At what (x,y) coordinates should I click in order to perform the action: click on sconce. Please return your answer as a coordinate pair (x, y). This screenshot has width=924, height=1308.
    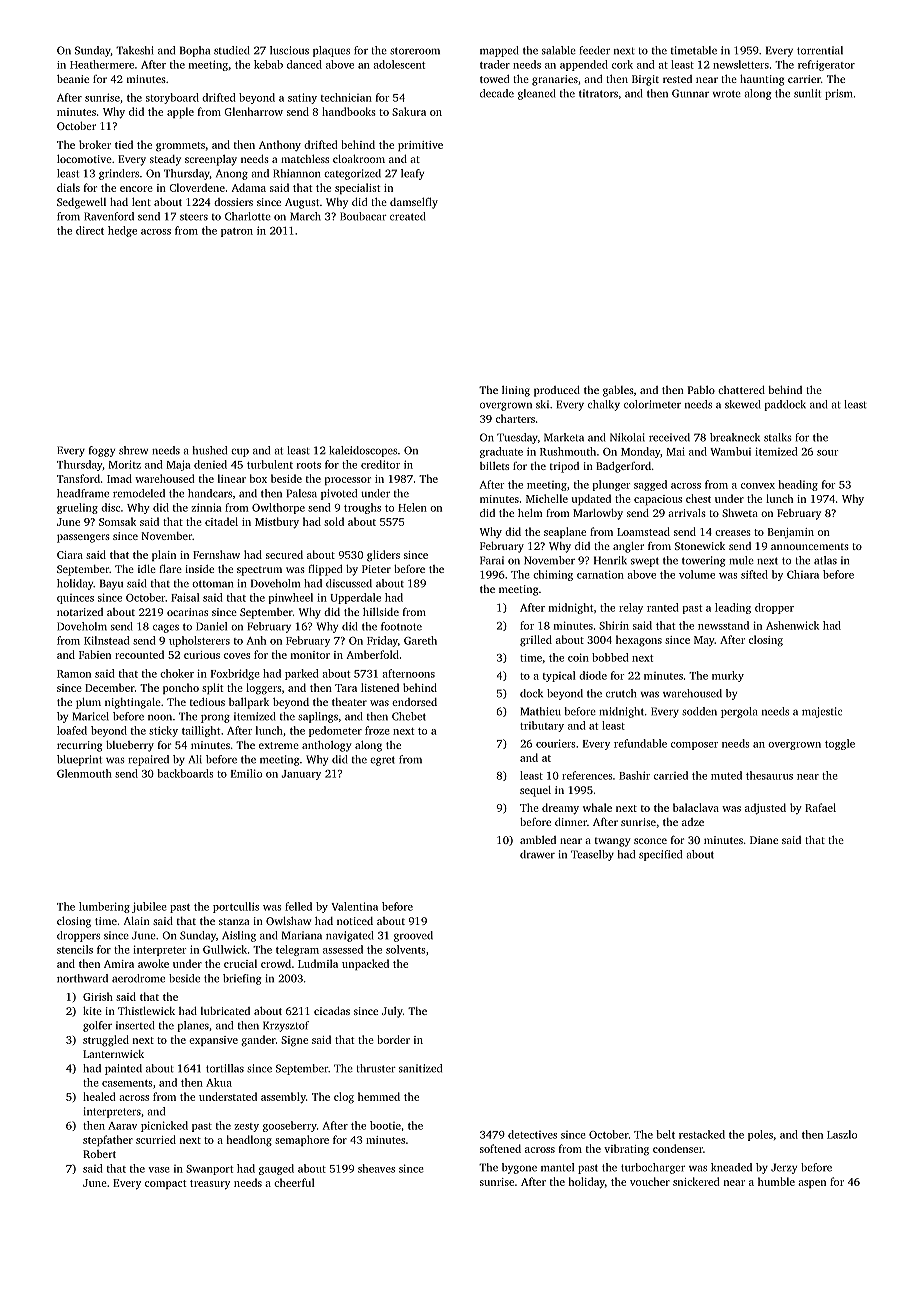
    Looking at the image, I should click on (650, 841).
